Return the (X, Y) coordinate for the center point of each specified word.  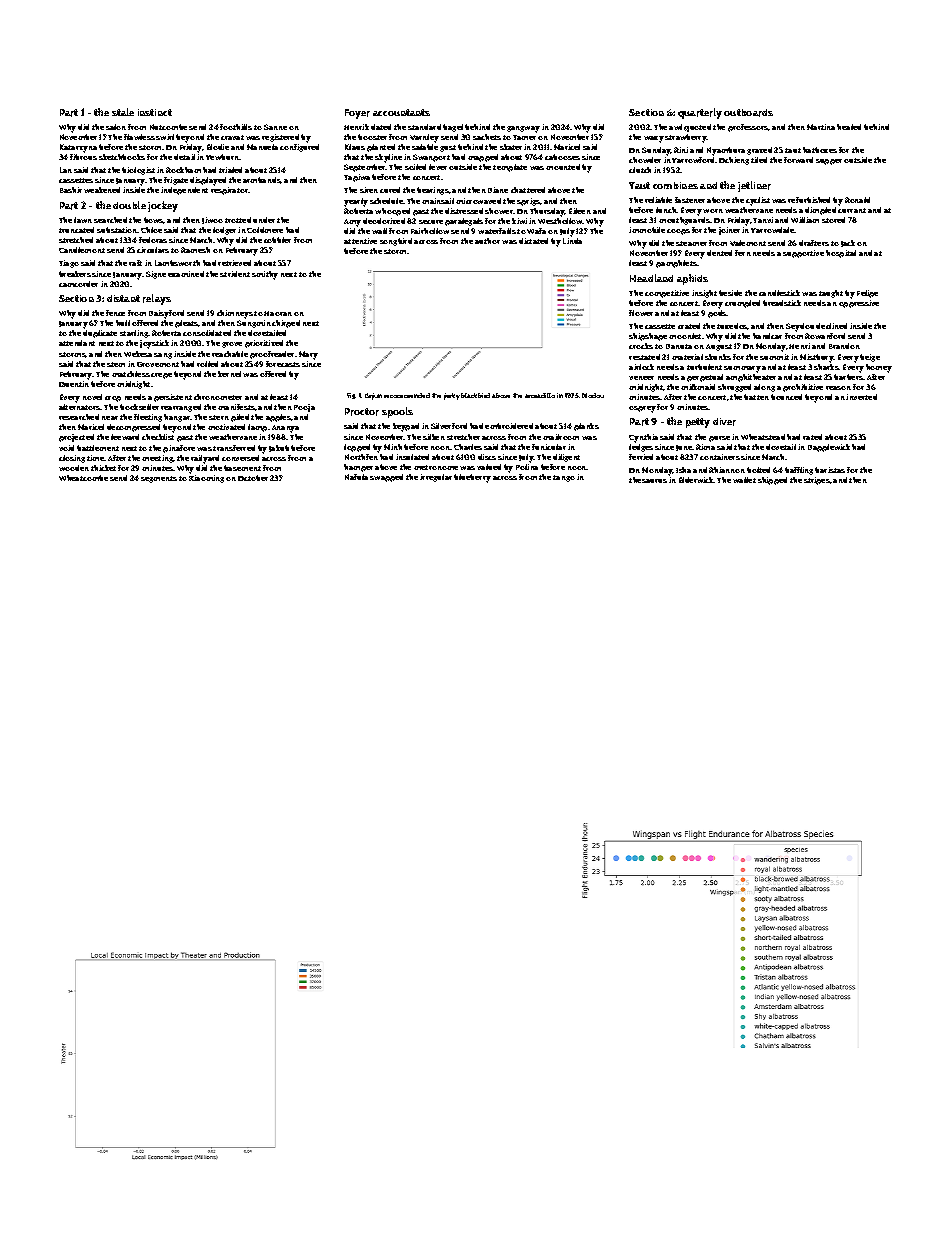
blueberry (472, 478)
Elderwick (696, 480)
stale (123, 112)
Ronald (857, 200)
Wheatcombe (83, 478)
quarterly (700, 113)
